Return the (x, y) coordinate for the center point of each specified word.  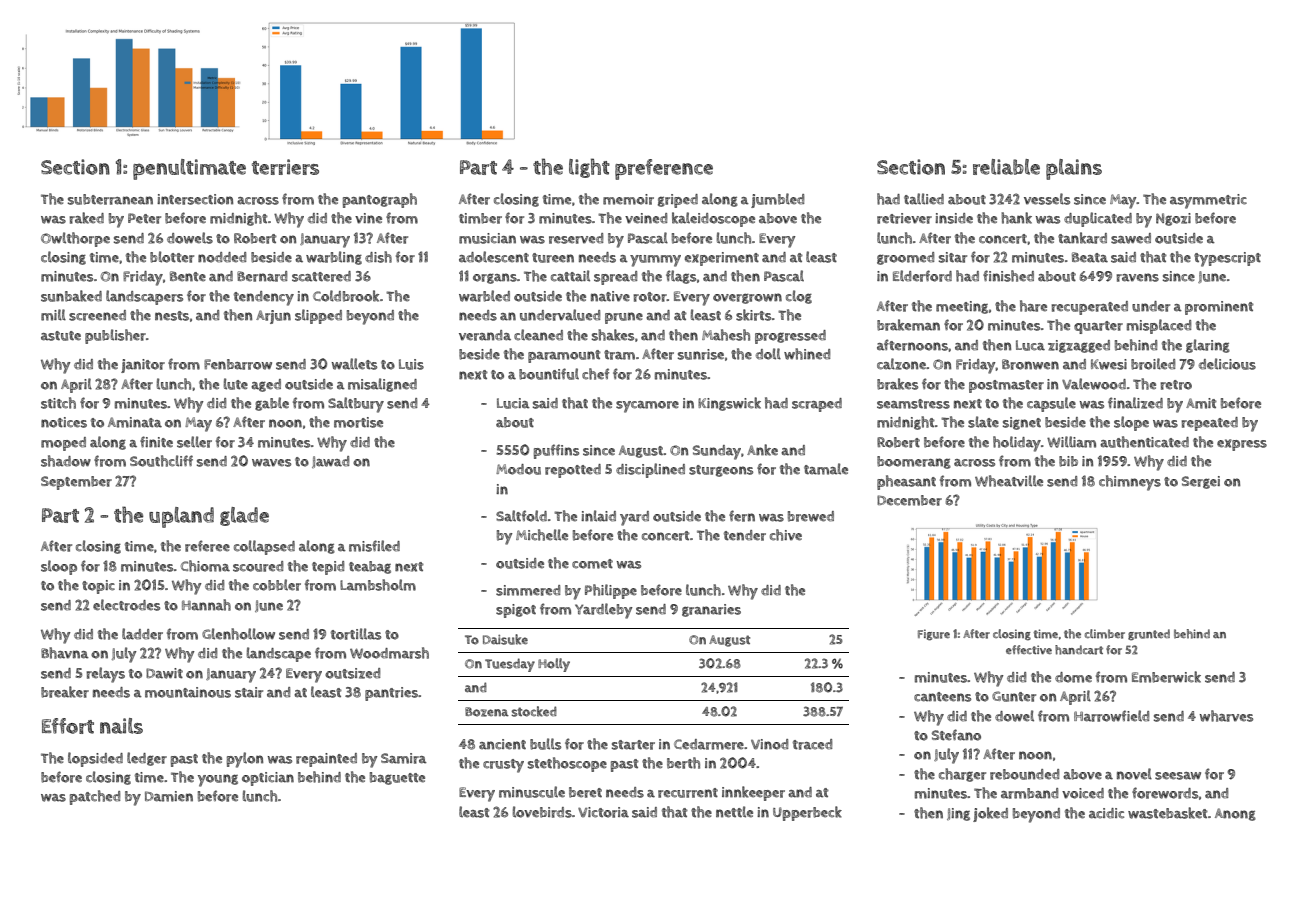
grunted (1149, 635)
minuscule (532, 792)
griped (678, 201)
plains (1074, 169)
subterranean (110, 199)
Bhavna (65, 653)
